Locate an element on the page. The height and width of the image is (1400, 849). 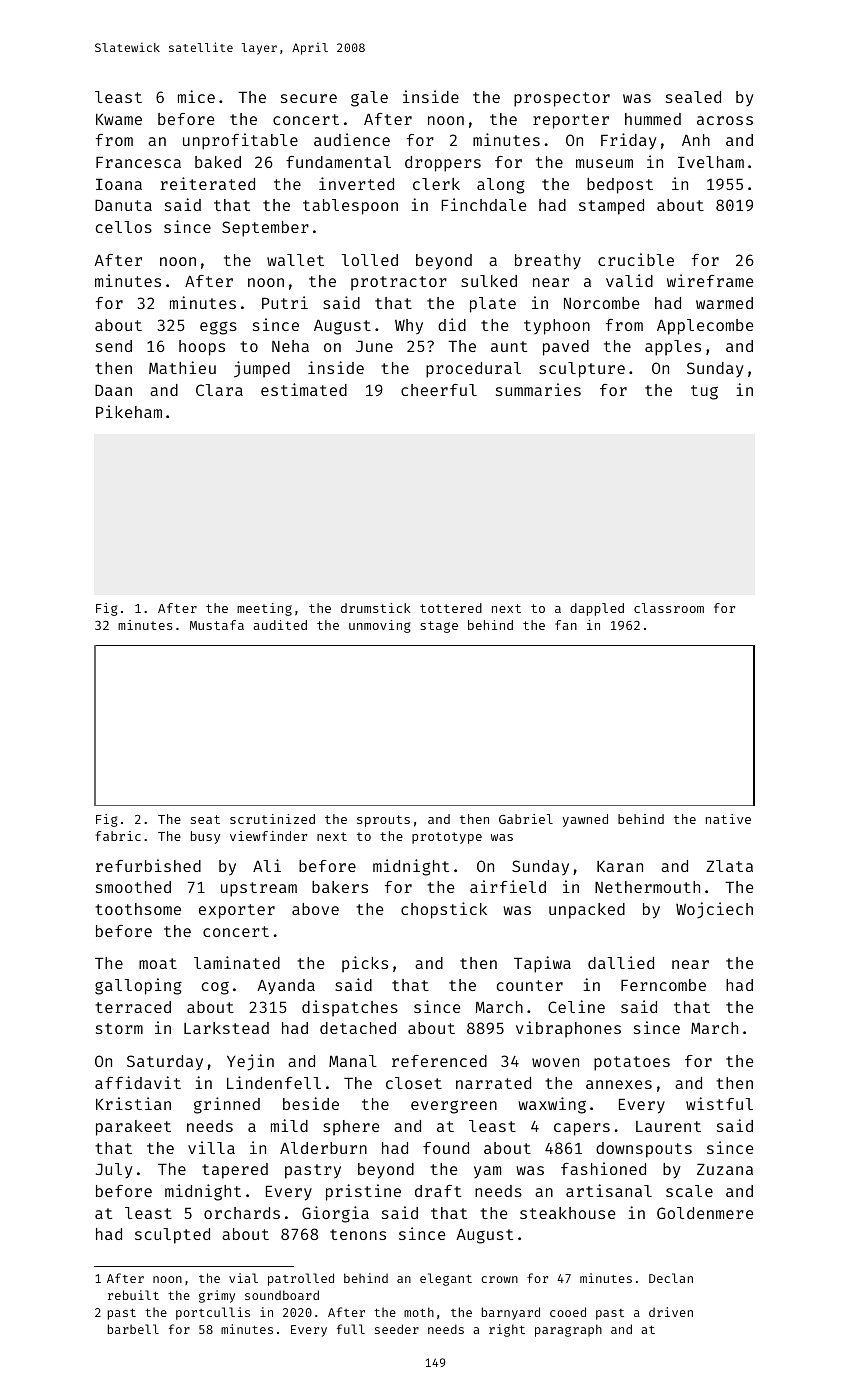
prospector is located at coordinates (562, 99).
